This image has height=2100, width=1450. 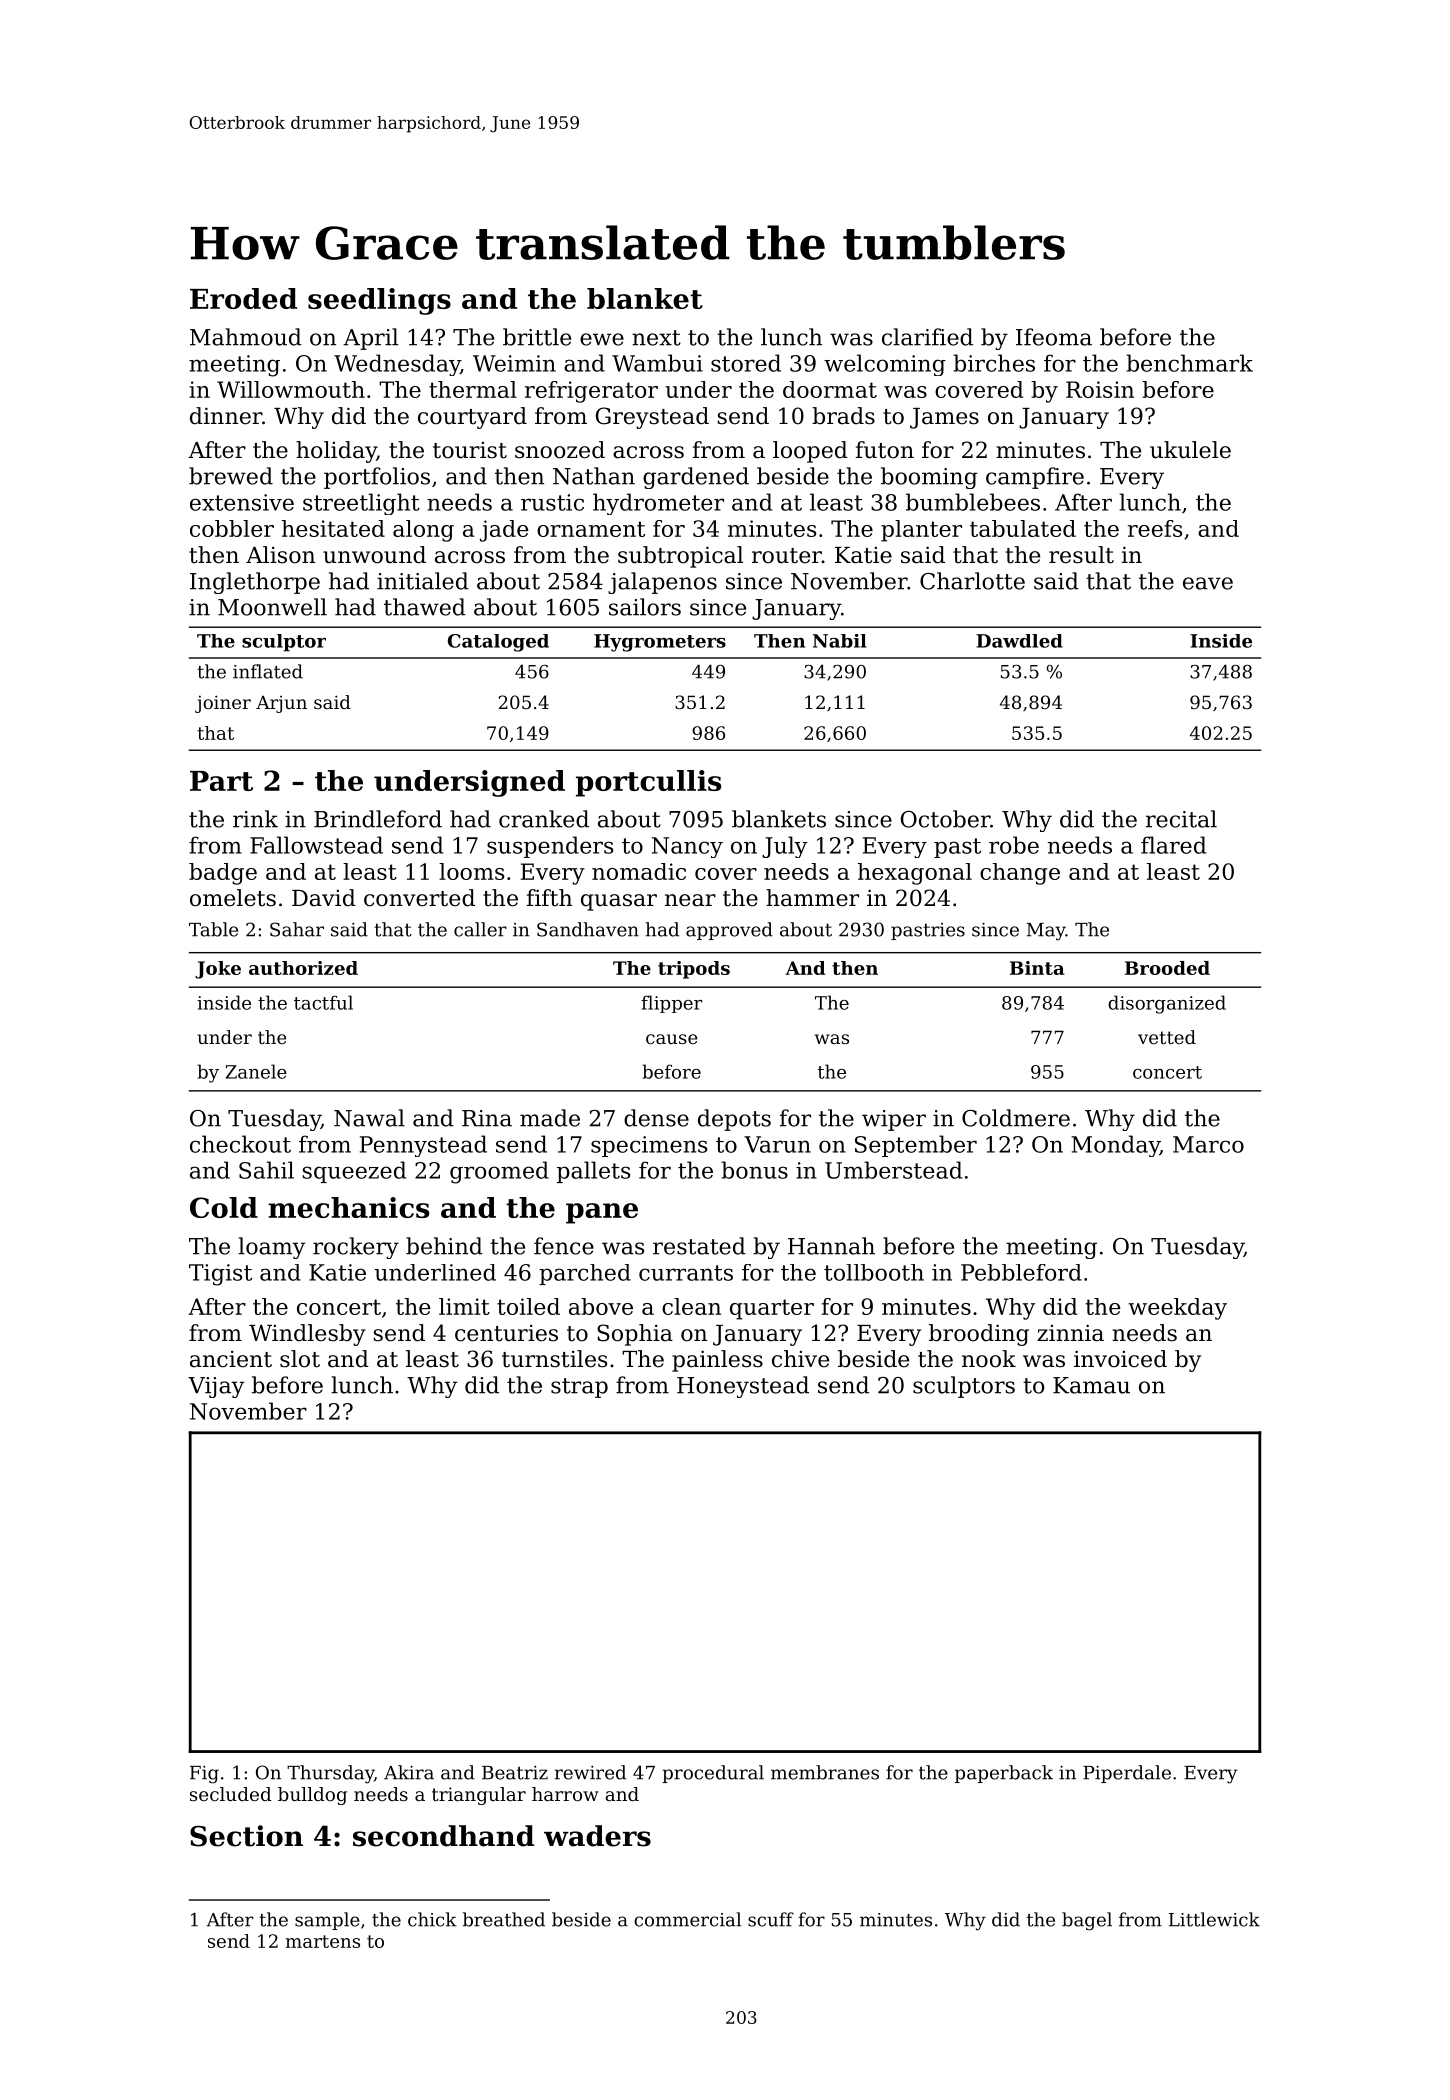 I want to click on loamy, so click(x=271, y=1248).
